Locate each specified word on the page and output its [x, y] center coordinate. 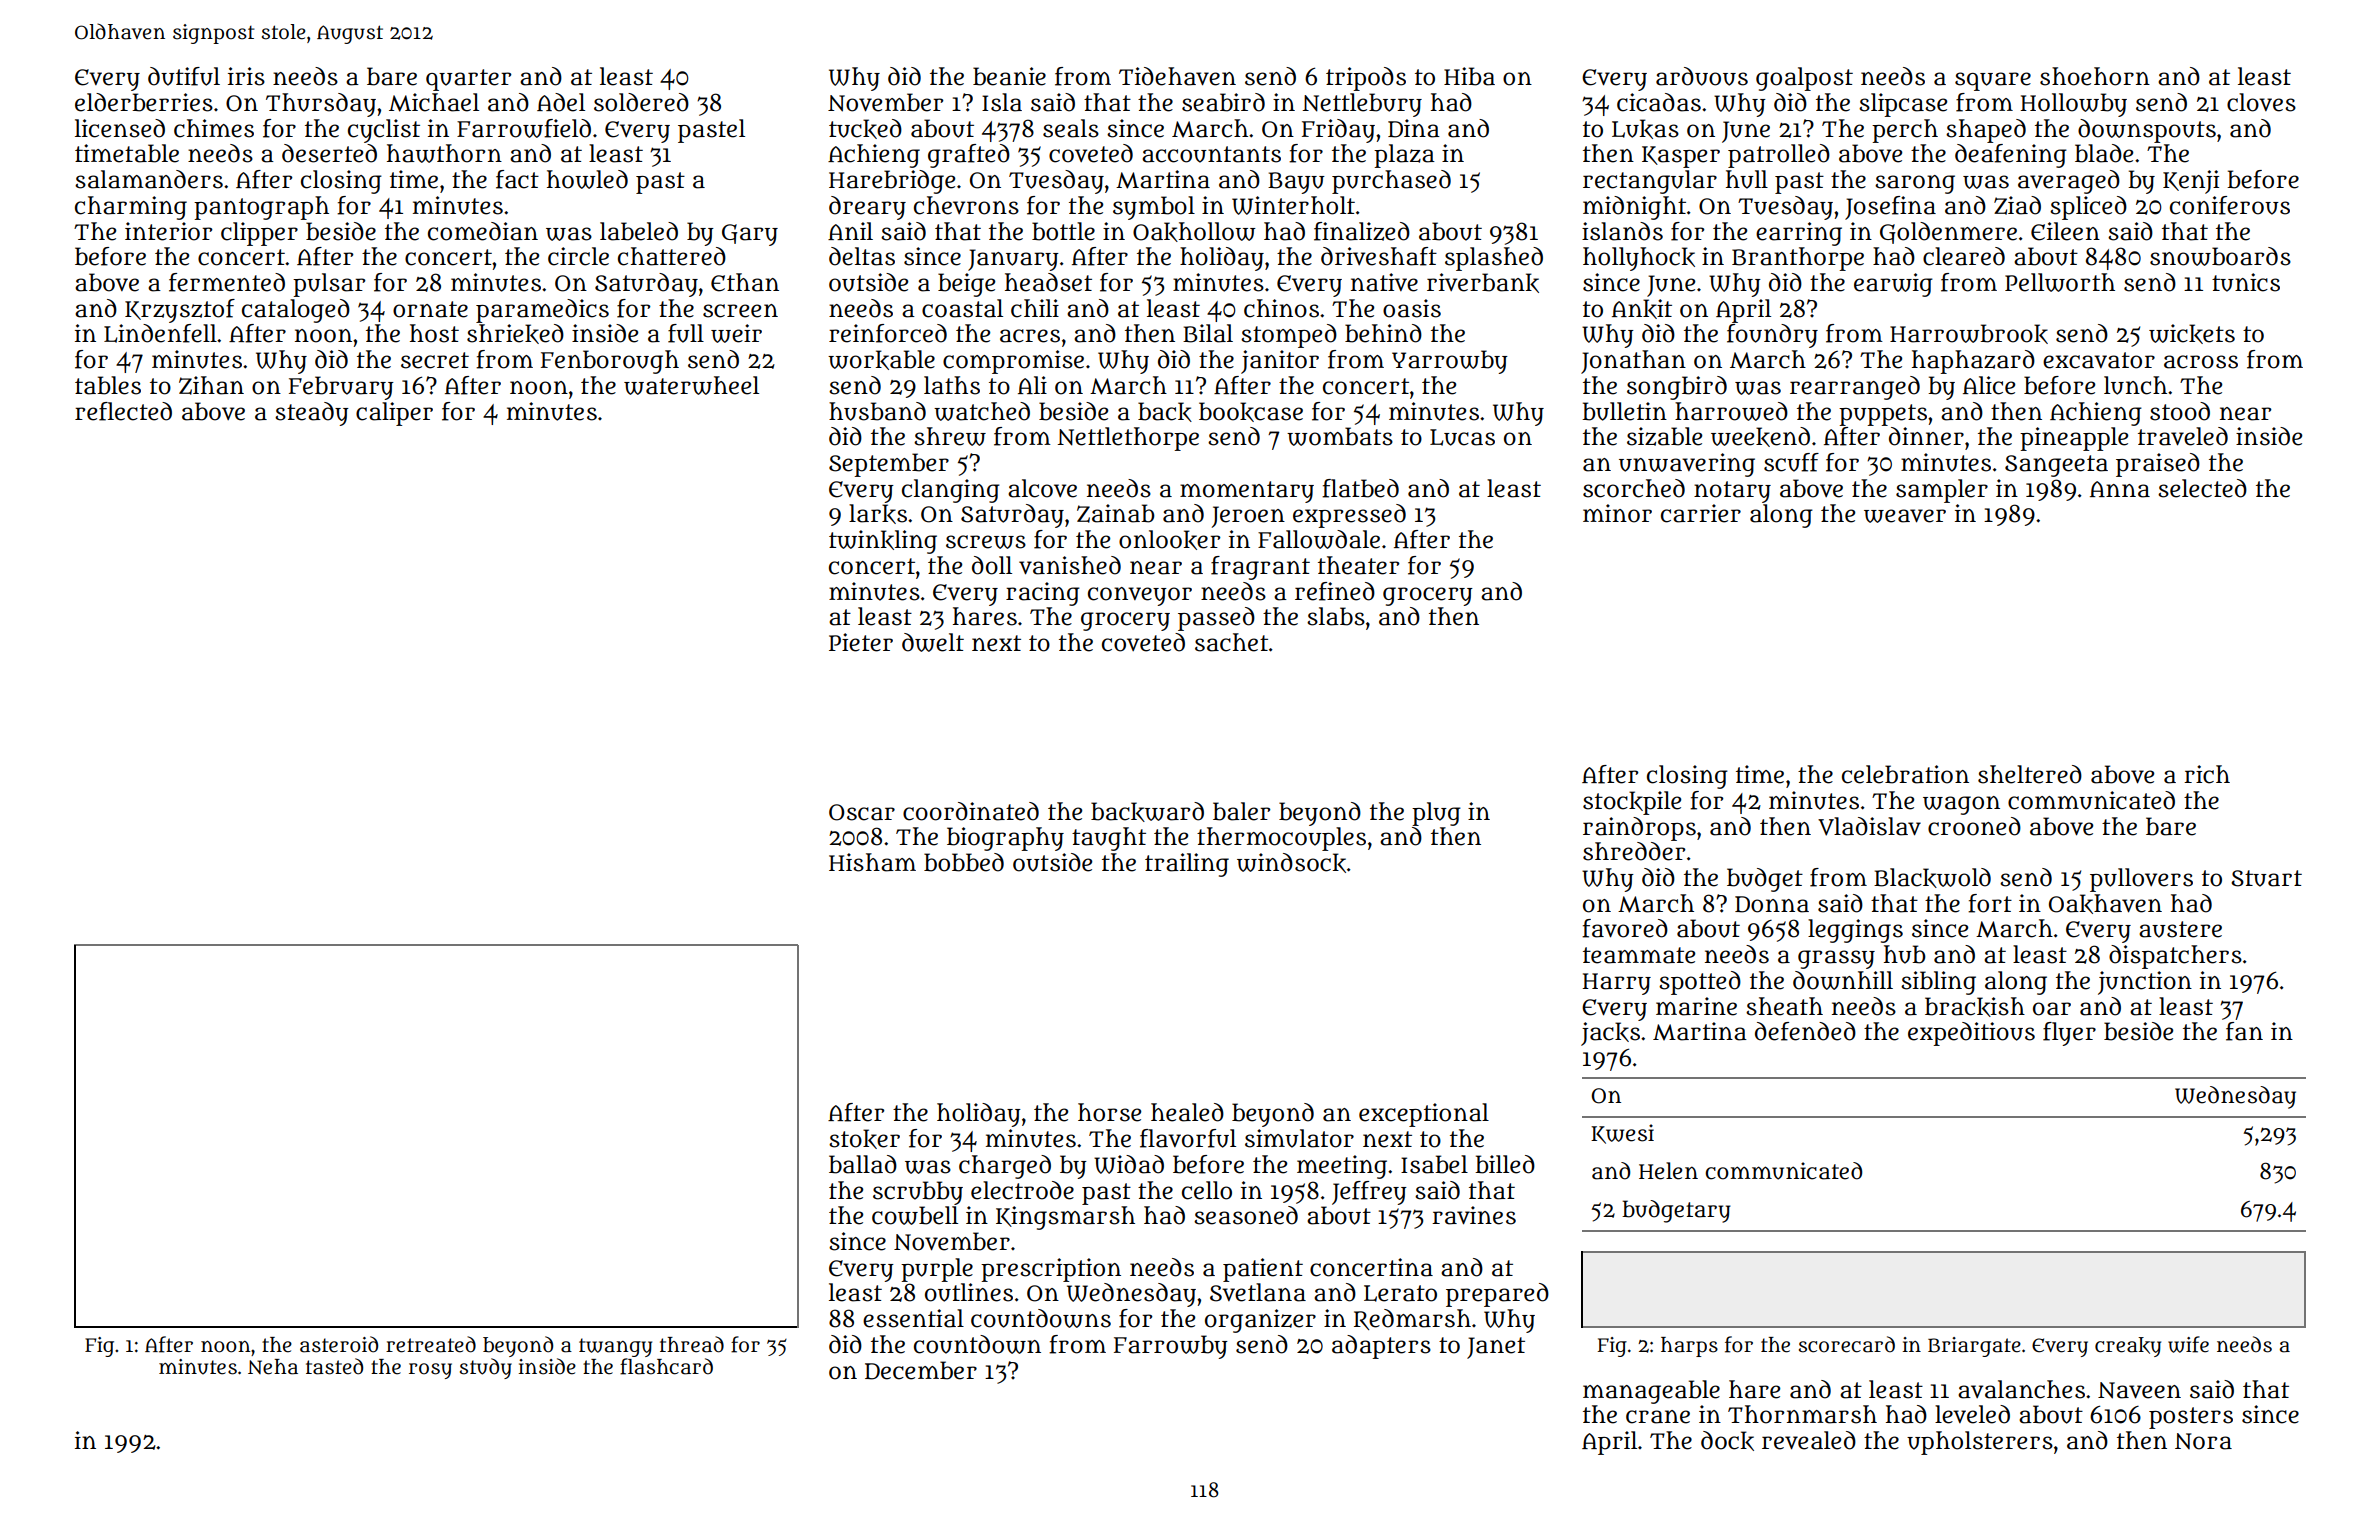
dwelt [933, 642]
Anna [2120, 489]
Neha [273, 1367]
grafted [969, 156]
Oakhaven [2105, 904]
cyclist [384, 131]
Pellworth [2060, 282]
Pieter [861, 642]
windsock [1291, 863]
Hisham [872, 862]
